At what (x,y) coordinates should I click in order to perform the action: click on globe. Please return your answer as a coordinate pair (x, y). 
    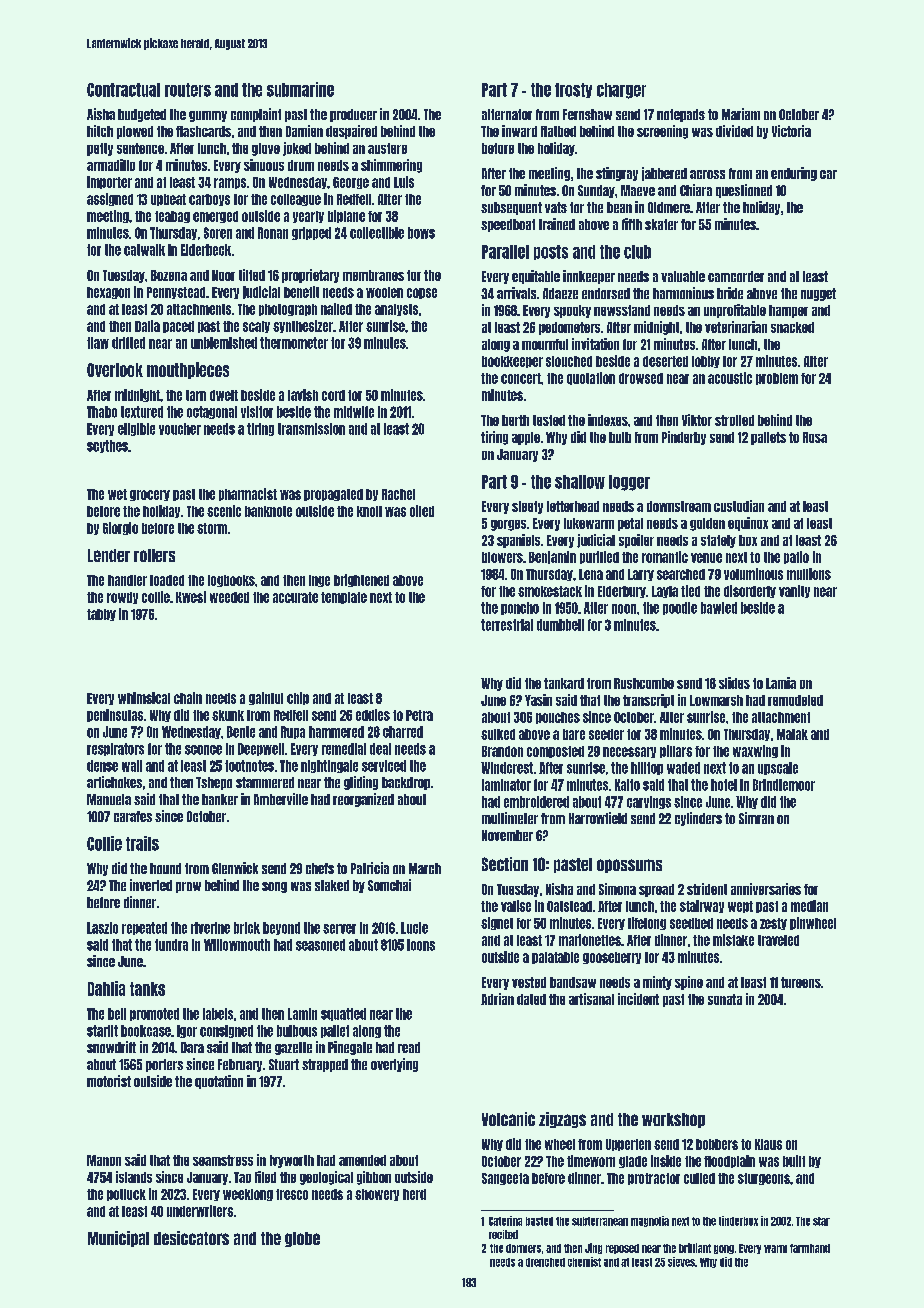
    Looking at the image, I should click on (302, 1239).
